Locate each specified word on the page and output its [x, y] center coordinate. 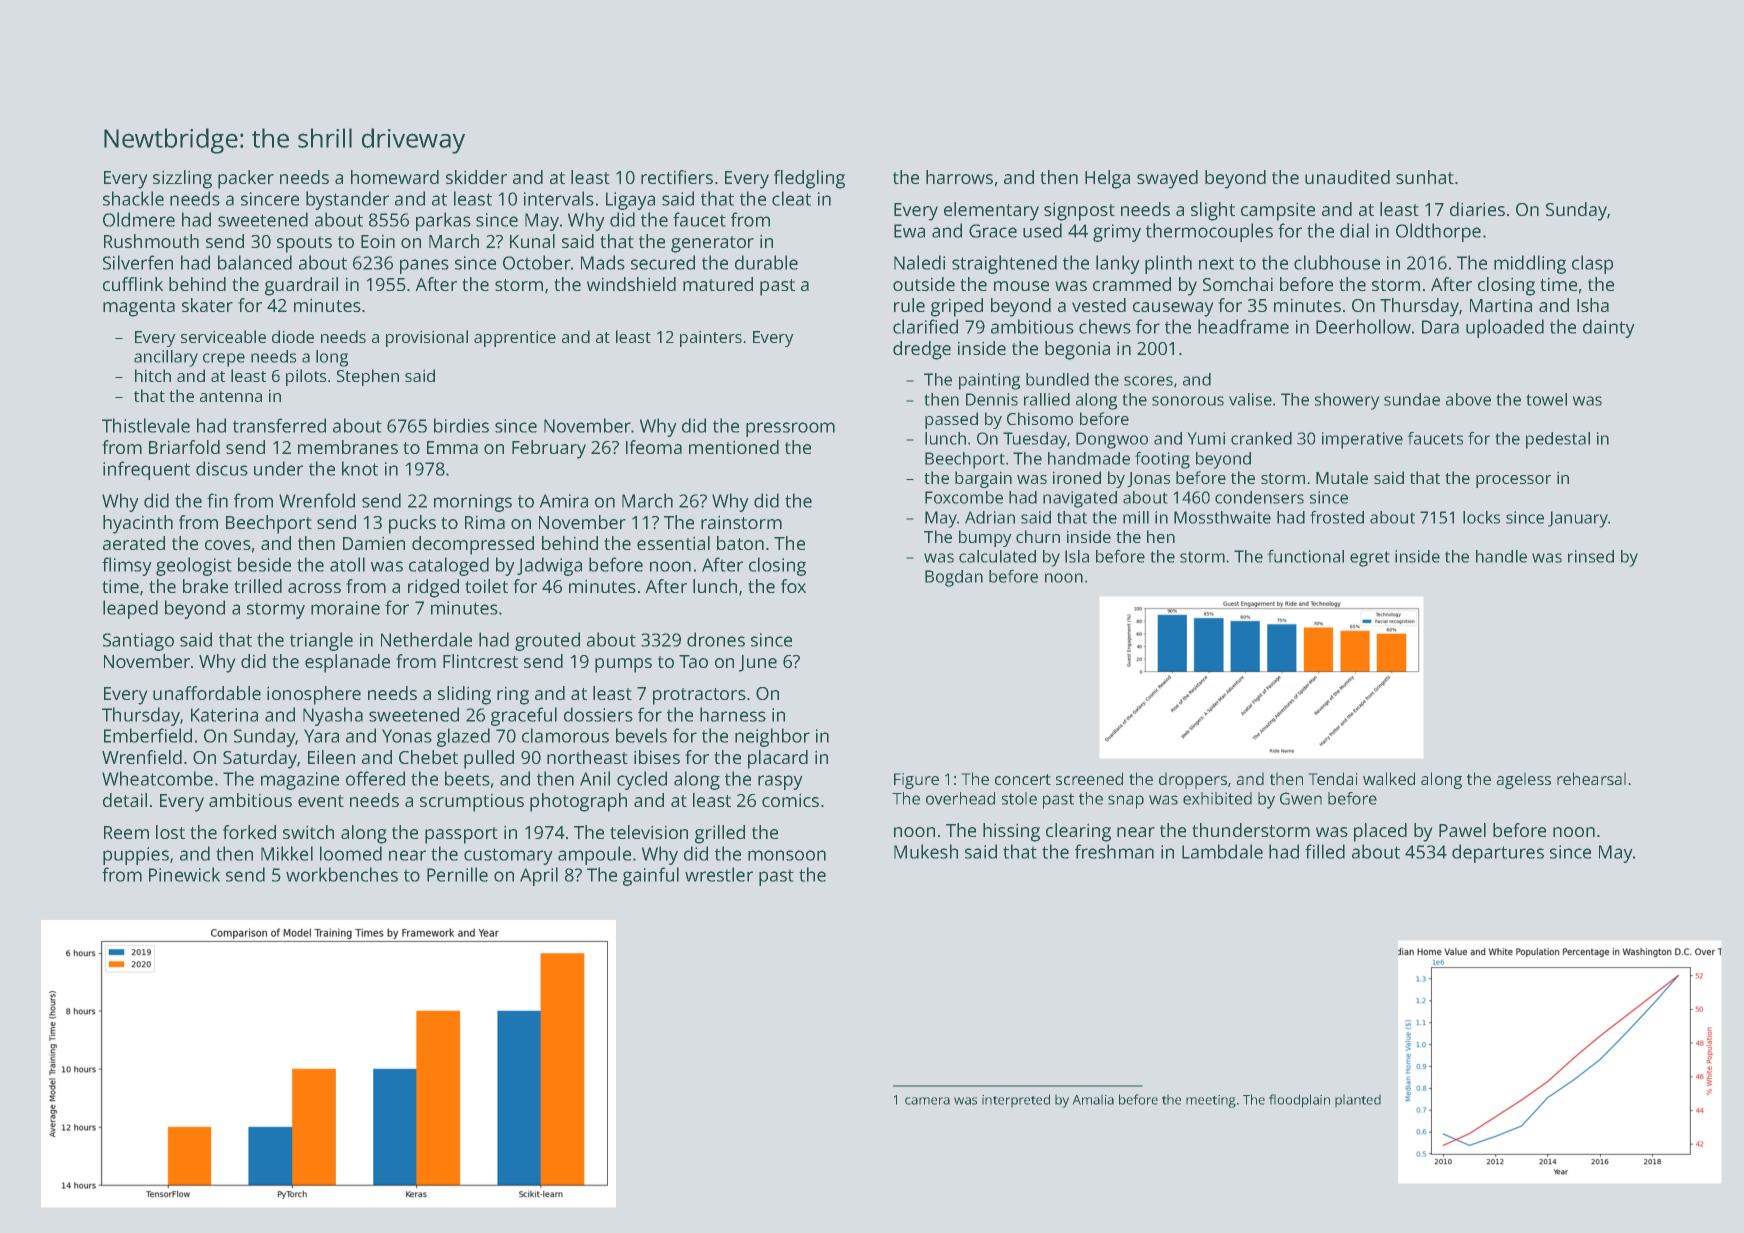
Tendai [1333, 778]
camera [927, 1101]
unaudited [1347, 177]
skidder [476, 177]
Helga [1107, 179]
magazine [300, 781]
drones [716, 639]
